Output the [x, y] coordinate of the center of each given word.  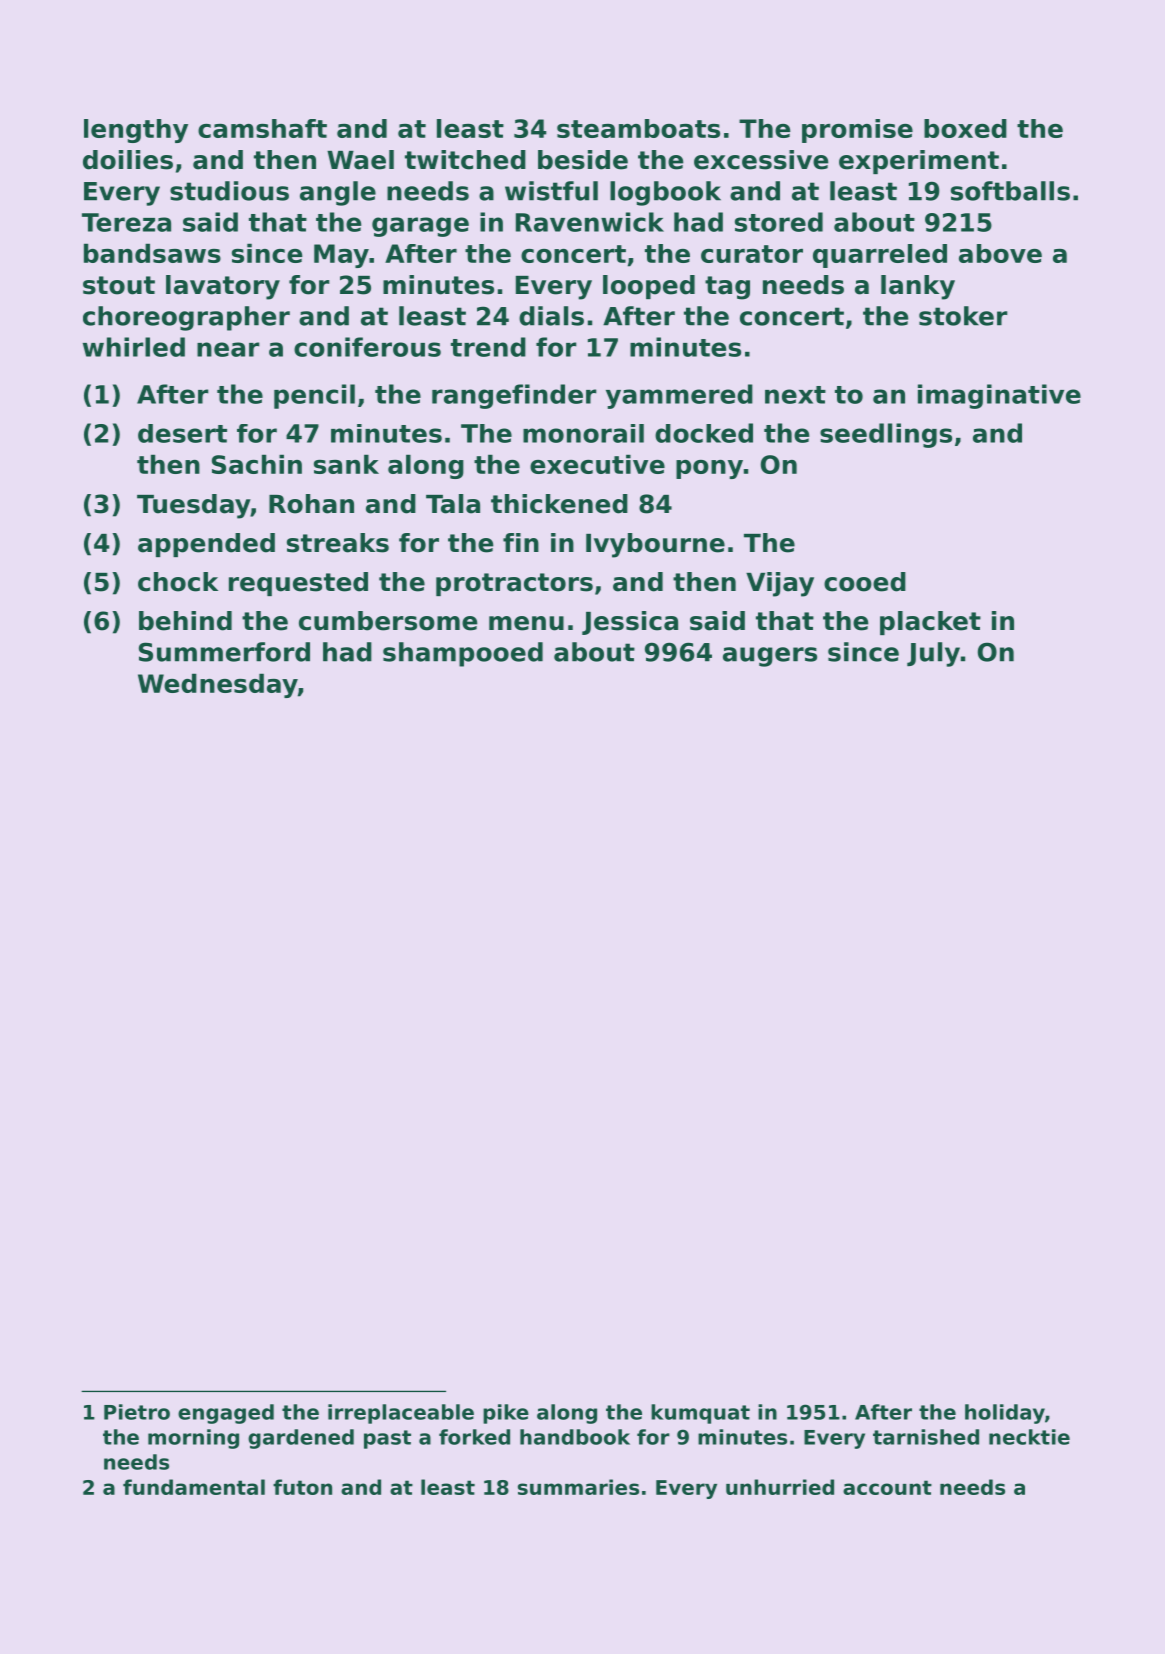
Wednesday [218, 685]
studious [229, 191]
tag [727, 288]
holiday [1005, 1414]
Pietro [137, 1412]
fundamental [194, 1487]
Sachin [257, 464]
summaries [578, 1487]
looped [649, 287]
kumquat [700, 1414]
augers [770, 657]
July [933, 654]
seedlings [886, 435]
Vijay [780, 584]
